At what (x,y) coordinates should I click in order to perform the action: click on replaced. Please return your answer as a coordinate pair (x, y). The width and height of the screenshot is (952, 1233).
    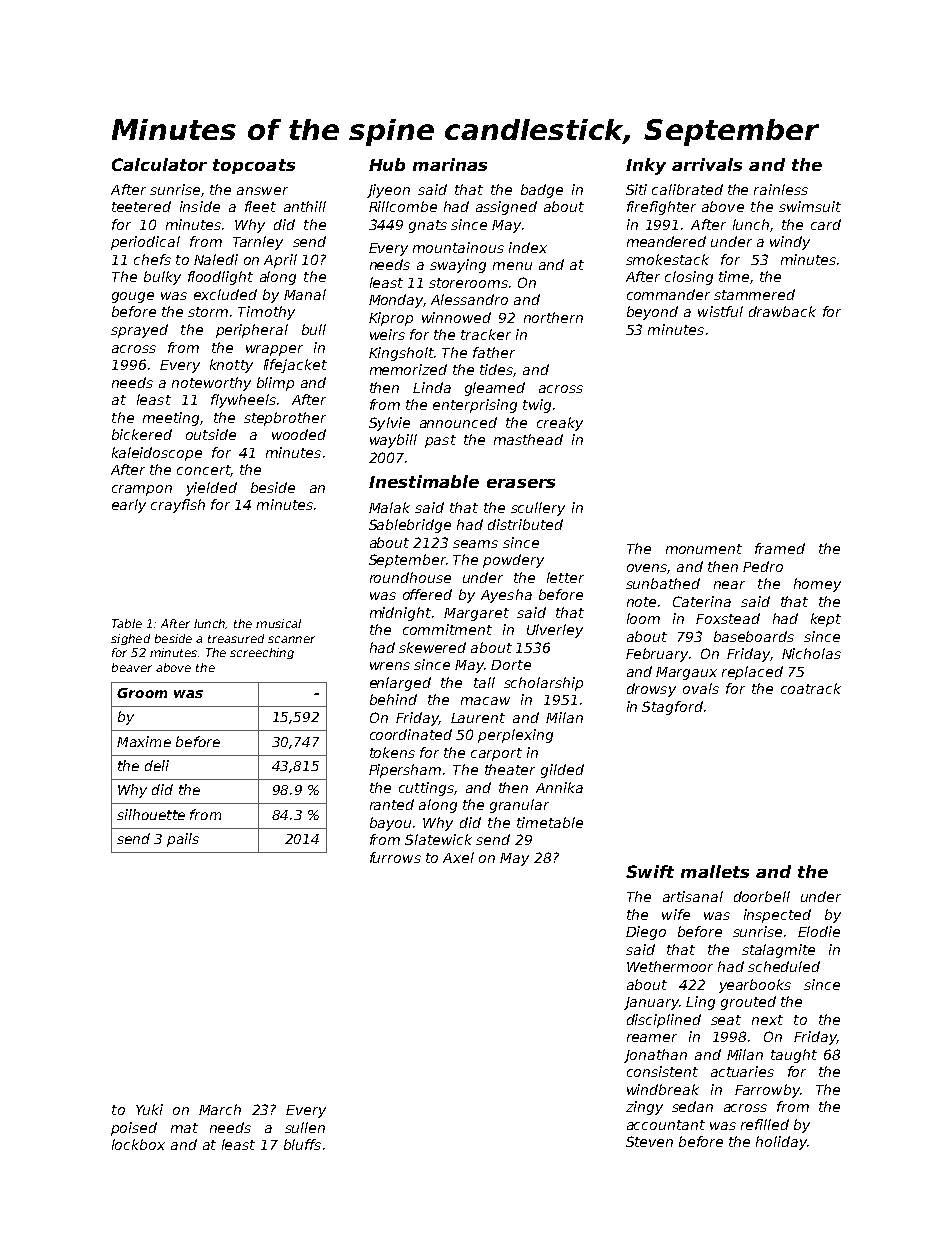
    Looking at the image, I should click on (752, 673).
